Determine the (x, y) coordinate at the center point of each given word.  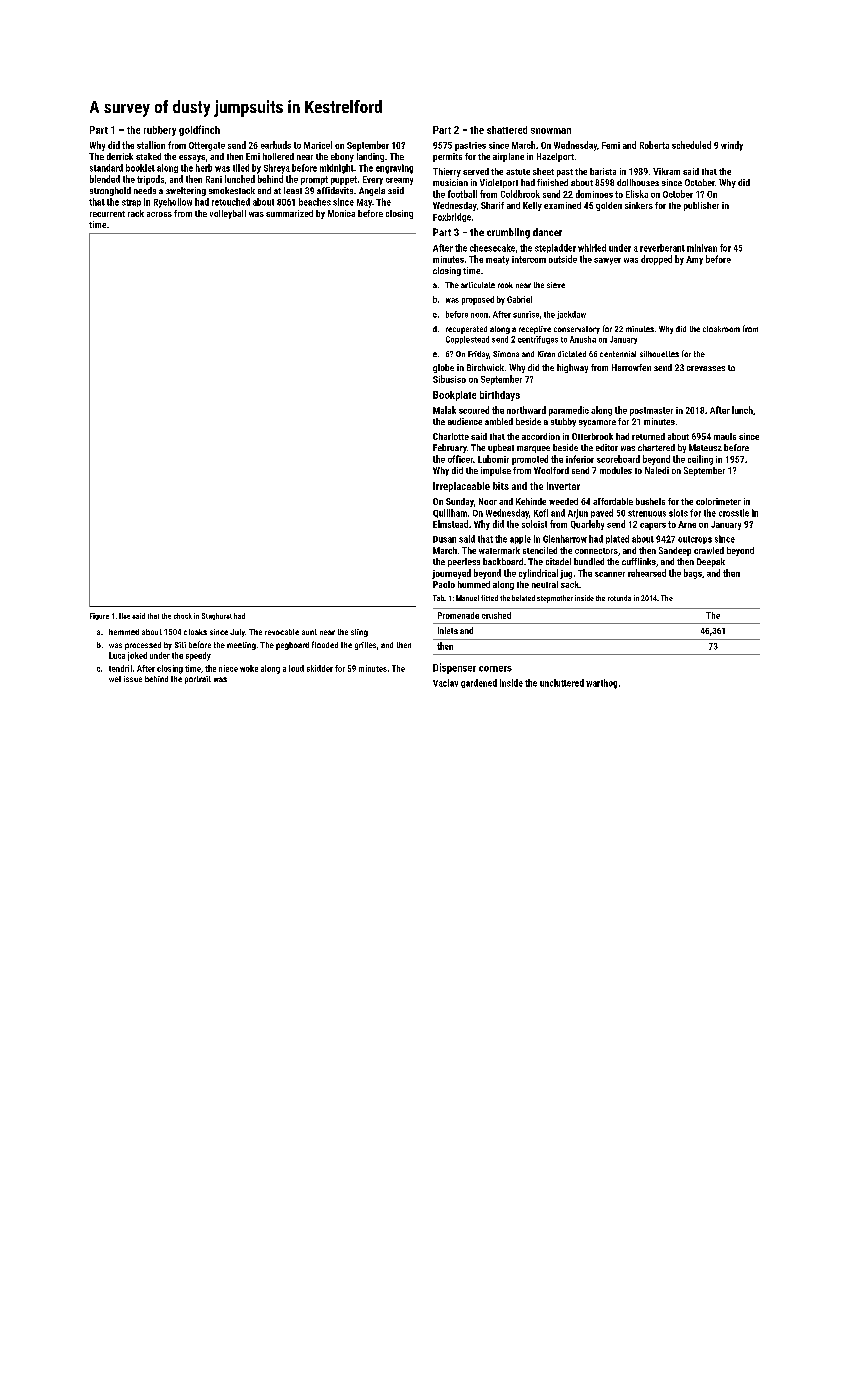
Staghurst (217, 616)
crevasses (706, 368)
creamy (399, 181)
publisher (701, 206)
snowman (551, 131)
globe (443, 368)
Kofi (541, 513)
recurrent (107, 214)
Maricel (318, 145)
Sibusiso (449, 379)
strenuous (647, 513)
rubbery (160, 131)
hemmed (124, 632)
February (450, 448)
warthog (601, 684)
